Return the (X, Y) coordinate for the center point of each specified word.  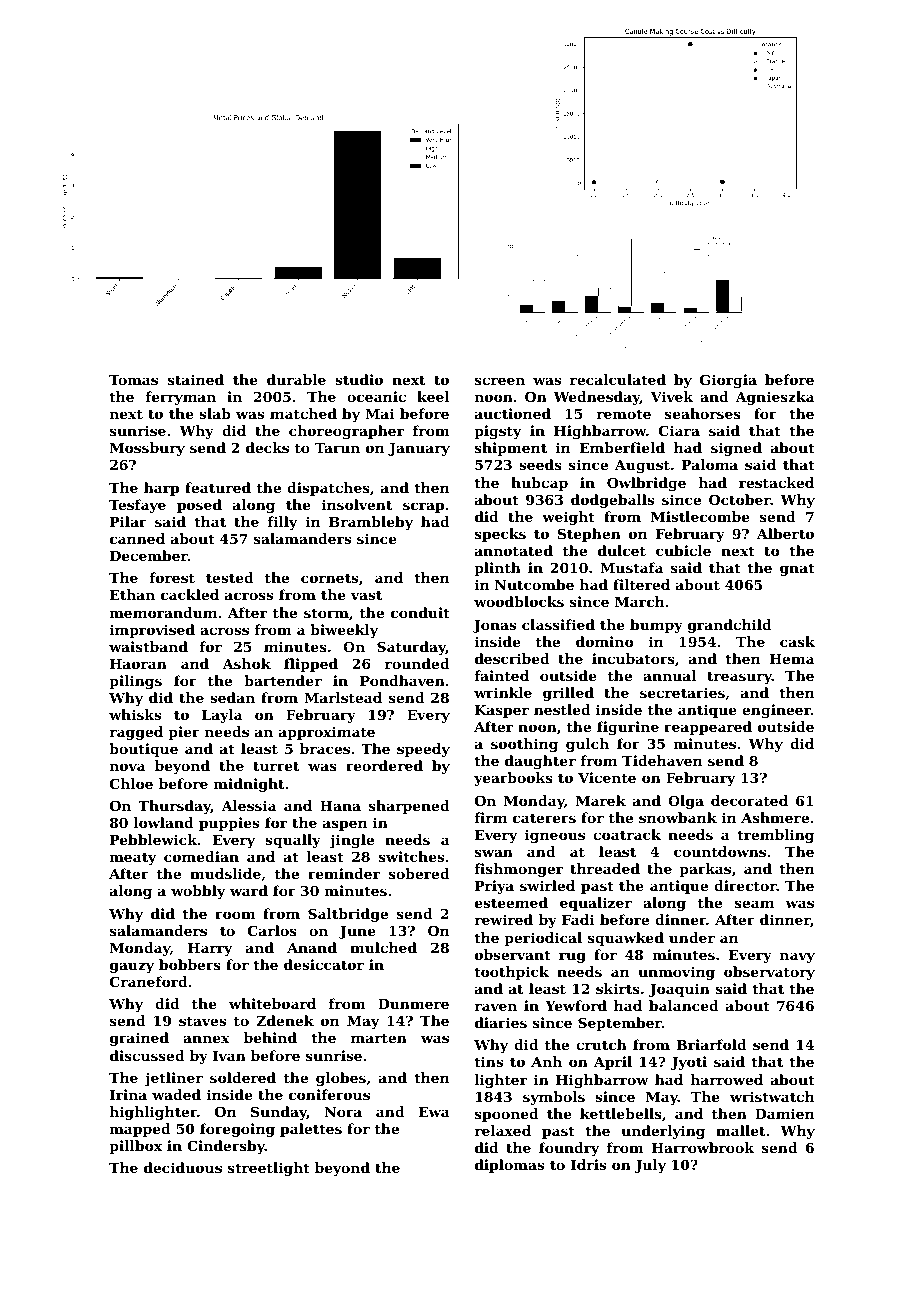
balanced (684, 1005)
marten (379, 1038)
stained (196, 379)
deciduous (183, 1167)
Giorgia (728, 381)
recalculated (618, 379)
